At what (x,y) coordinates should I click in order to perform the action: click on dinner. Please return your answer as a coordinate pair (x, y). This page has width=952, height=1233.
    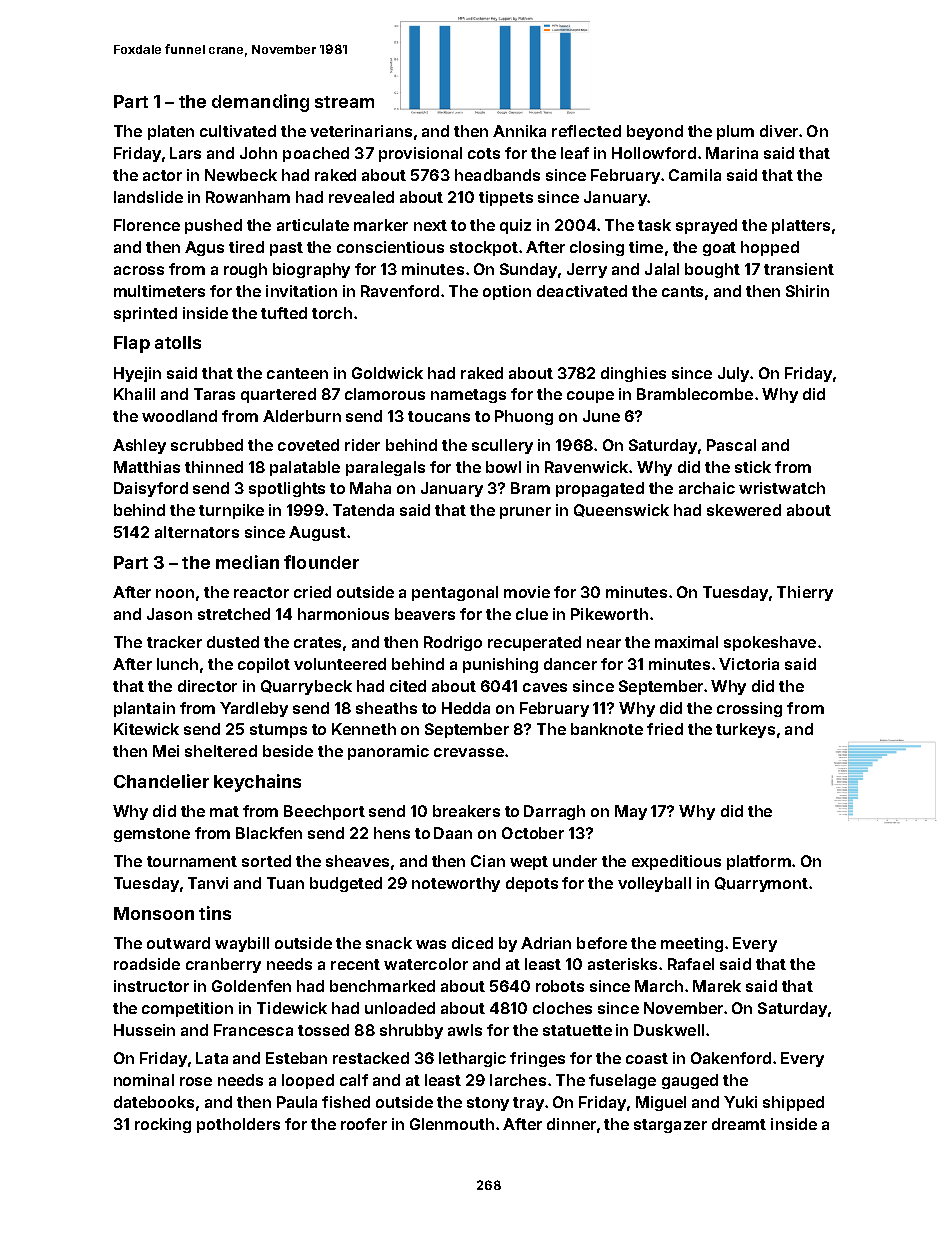
    Looking at the image, I should click on (571, 1124).
